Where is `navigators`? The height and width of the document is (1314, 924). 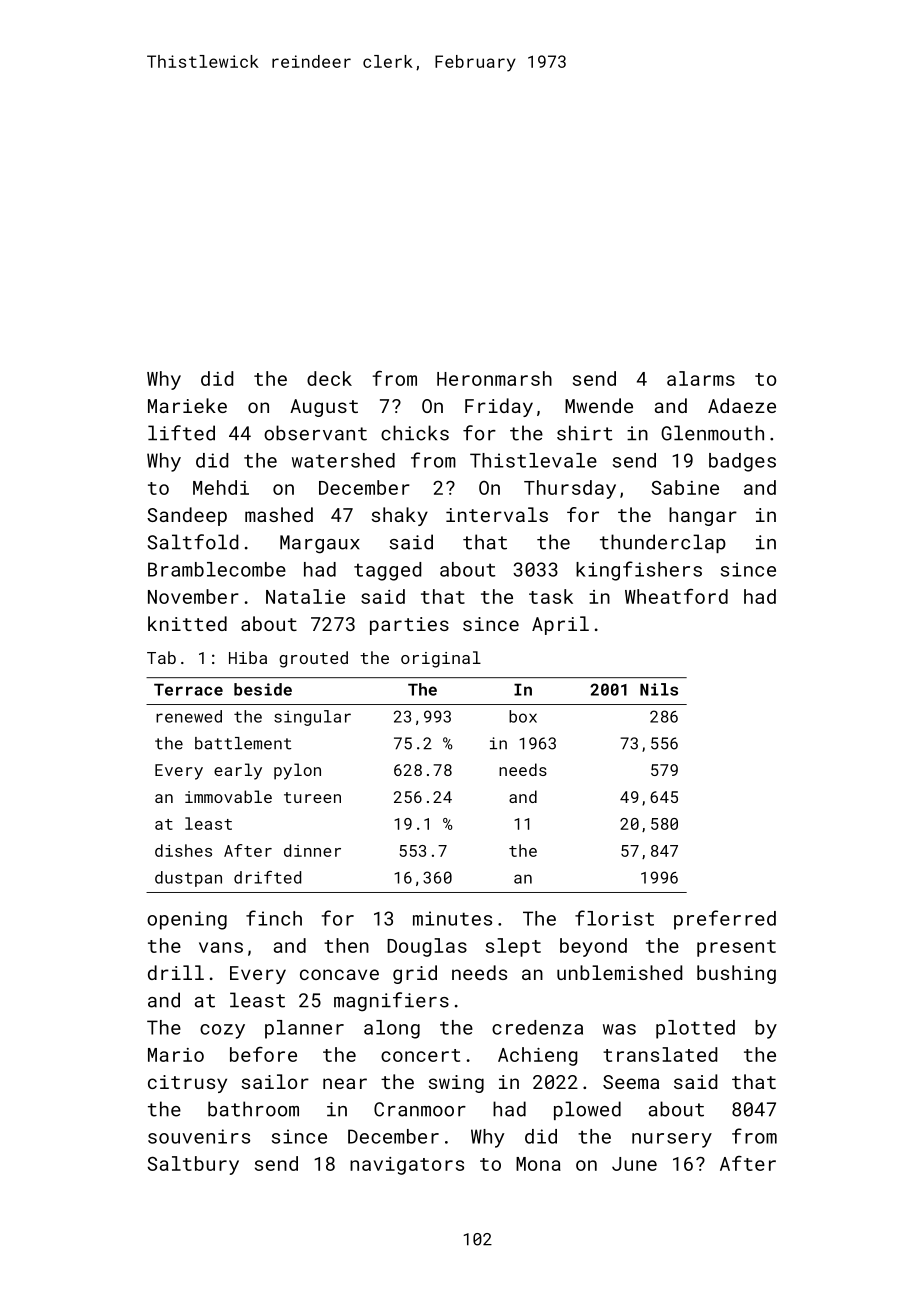 navigators is located at coordinates (407, 1166).
